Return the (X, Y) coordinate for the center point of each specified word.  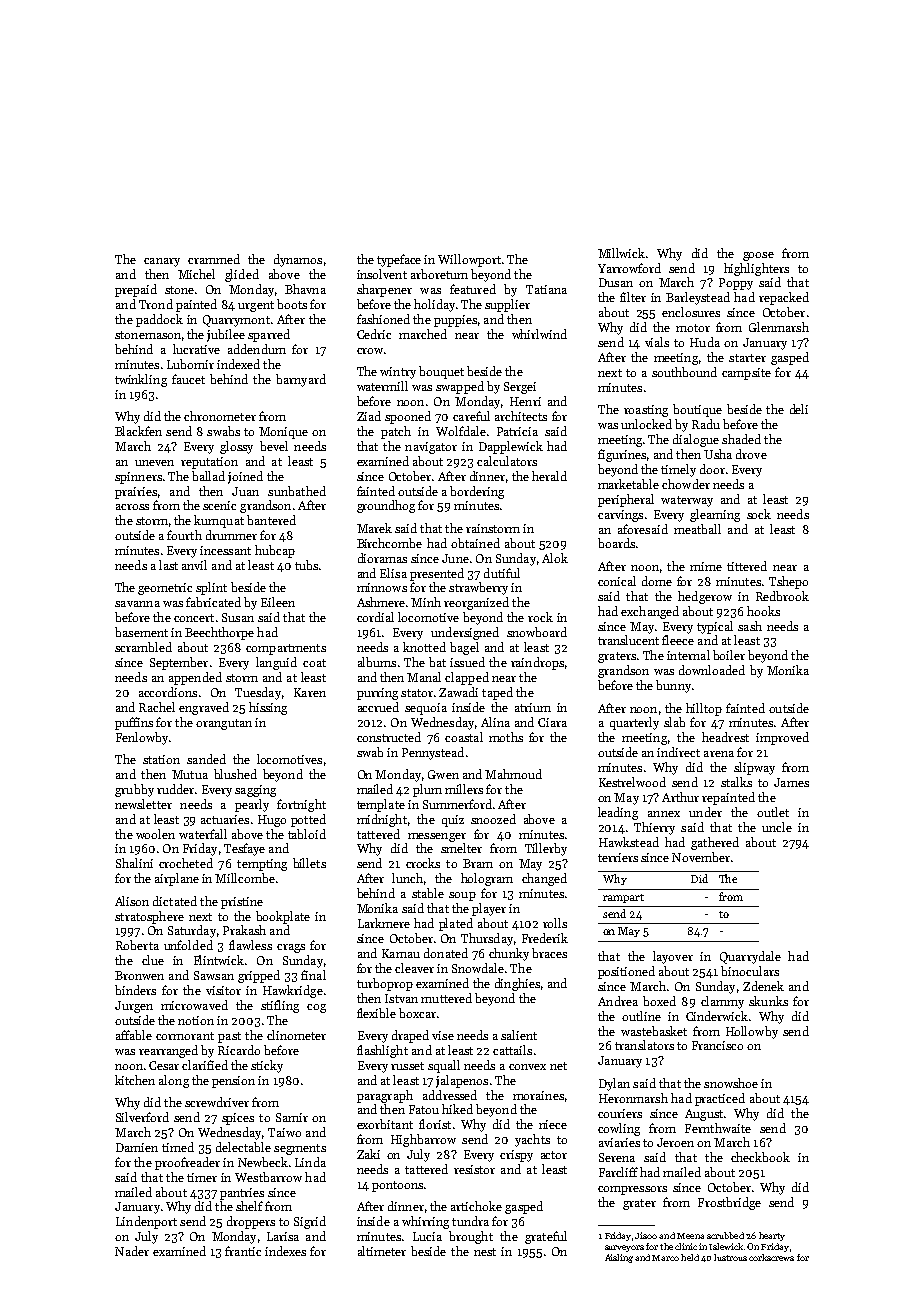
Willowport (469, 260)
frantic (243, 1251)
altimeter (382, 1251)
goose (758, 256)
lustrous (730, 1257)
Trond (156, 304)
